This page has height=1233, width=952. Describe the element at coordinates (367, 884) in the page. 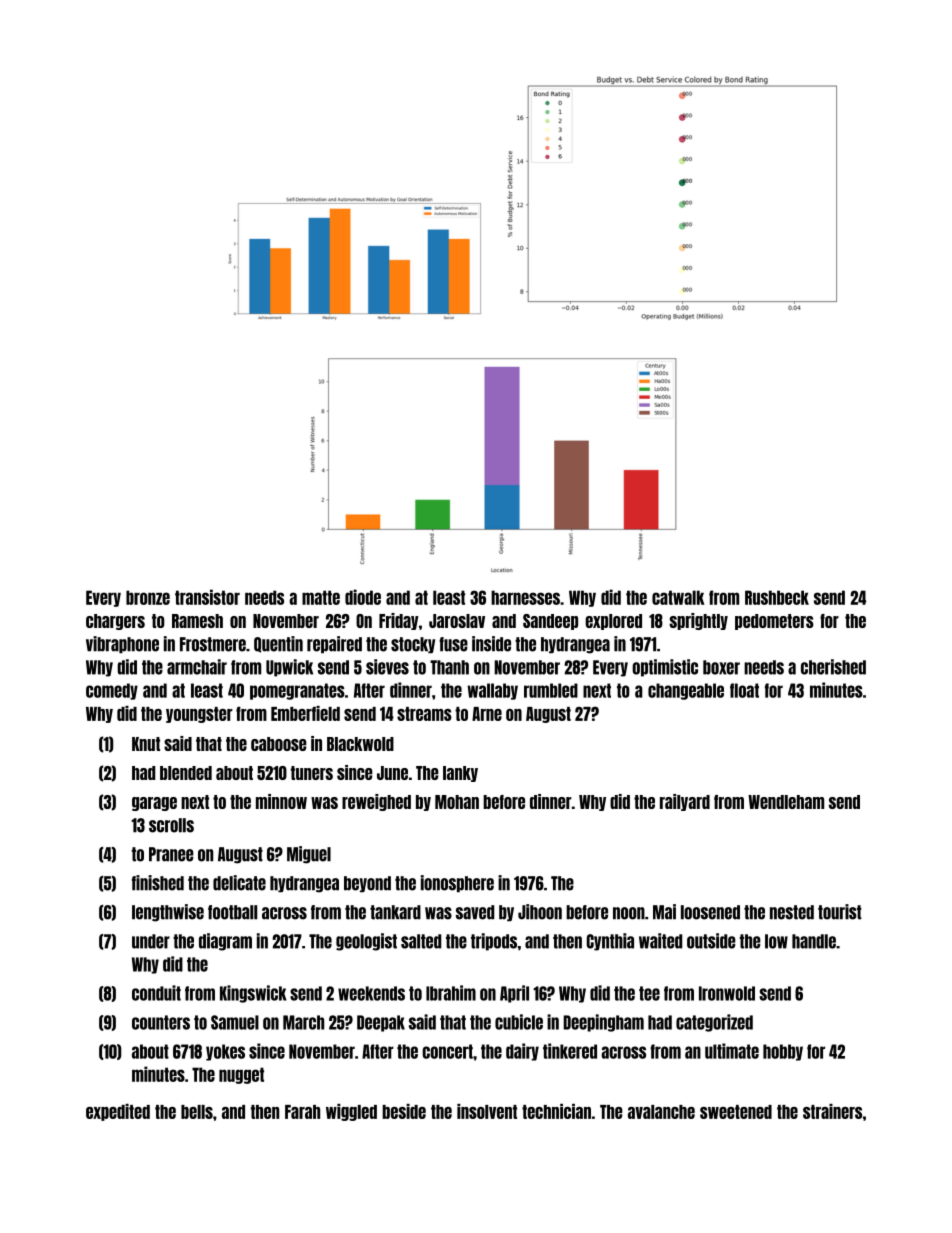

I see `beyond` at that location.
